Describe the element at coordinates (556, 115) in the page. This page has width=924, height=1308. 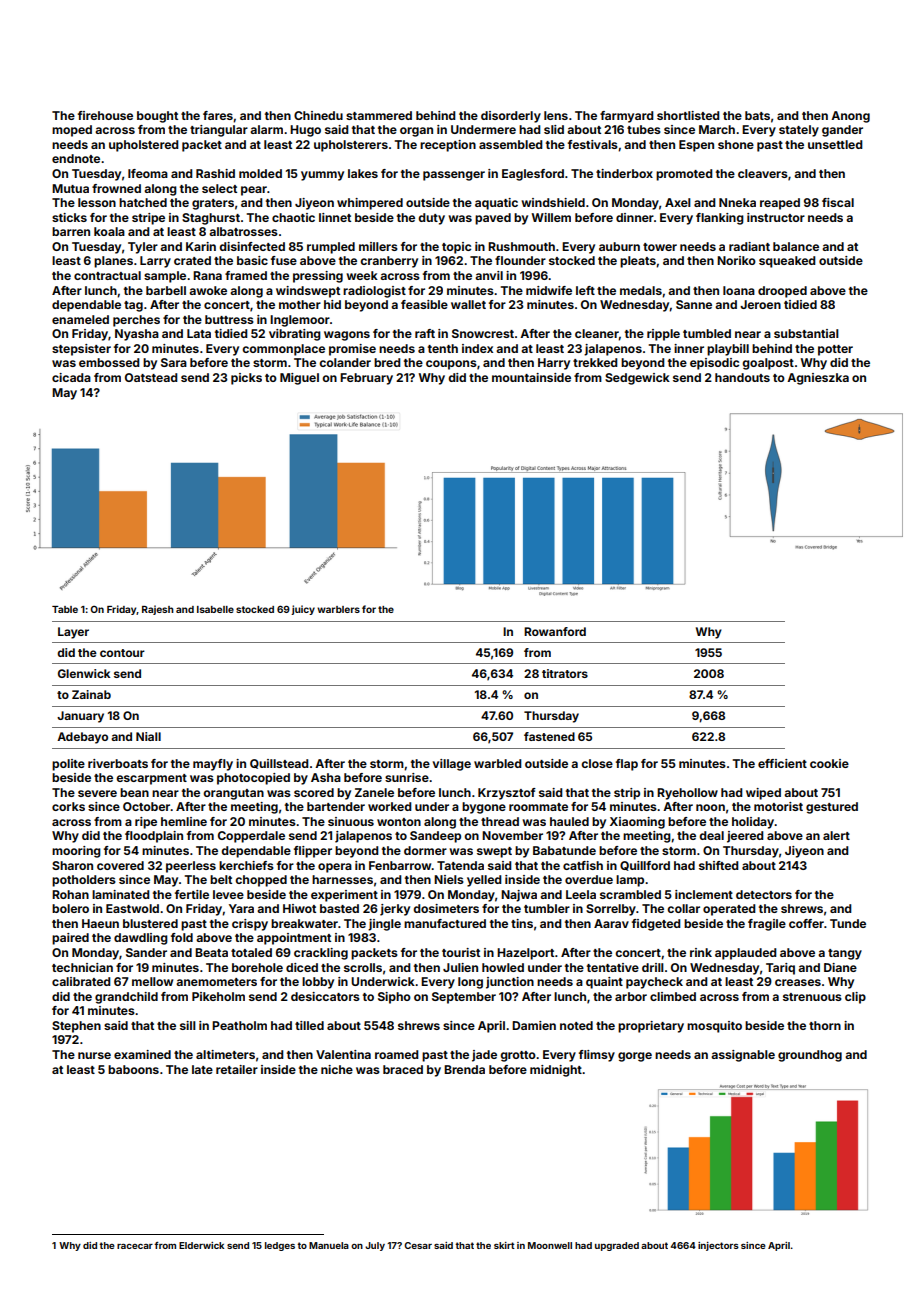
I see `lens` at that location.
